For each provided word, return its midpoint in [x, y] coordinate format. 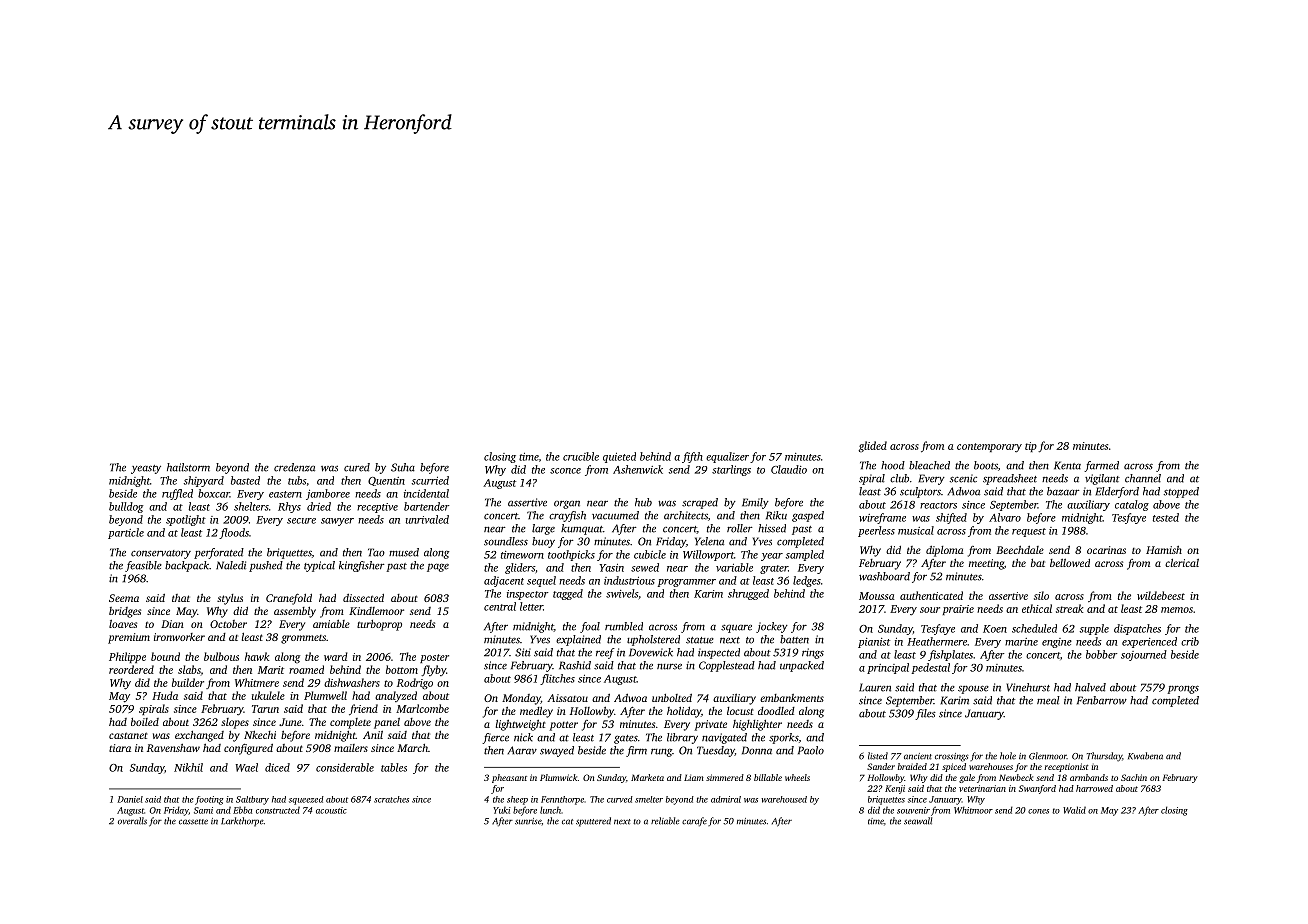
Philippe [127, 657]
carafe [694, 822]
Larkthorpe [242, 822]
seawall [918, 821]
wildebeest [1161, 595]
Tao [376, 552]
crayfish [567, 516]
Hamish [1164, 549]
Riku [776, 515]
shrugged [748, 594]
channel [1143, 478]
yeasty [146, 469]
